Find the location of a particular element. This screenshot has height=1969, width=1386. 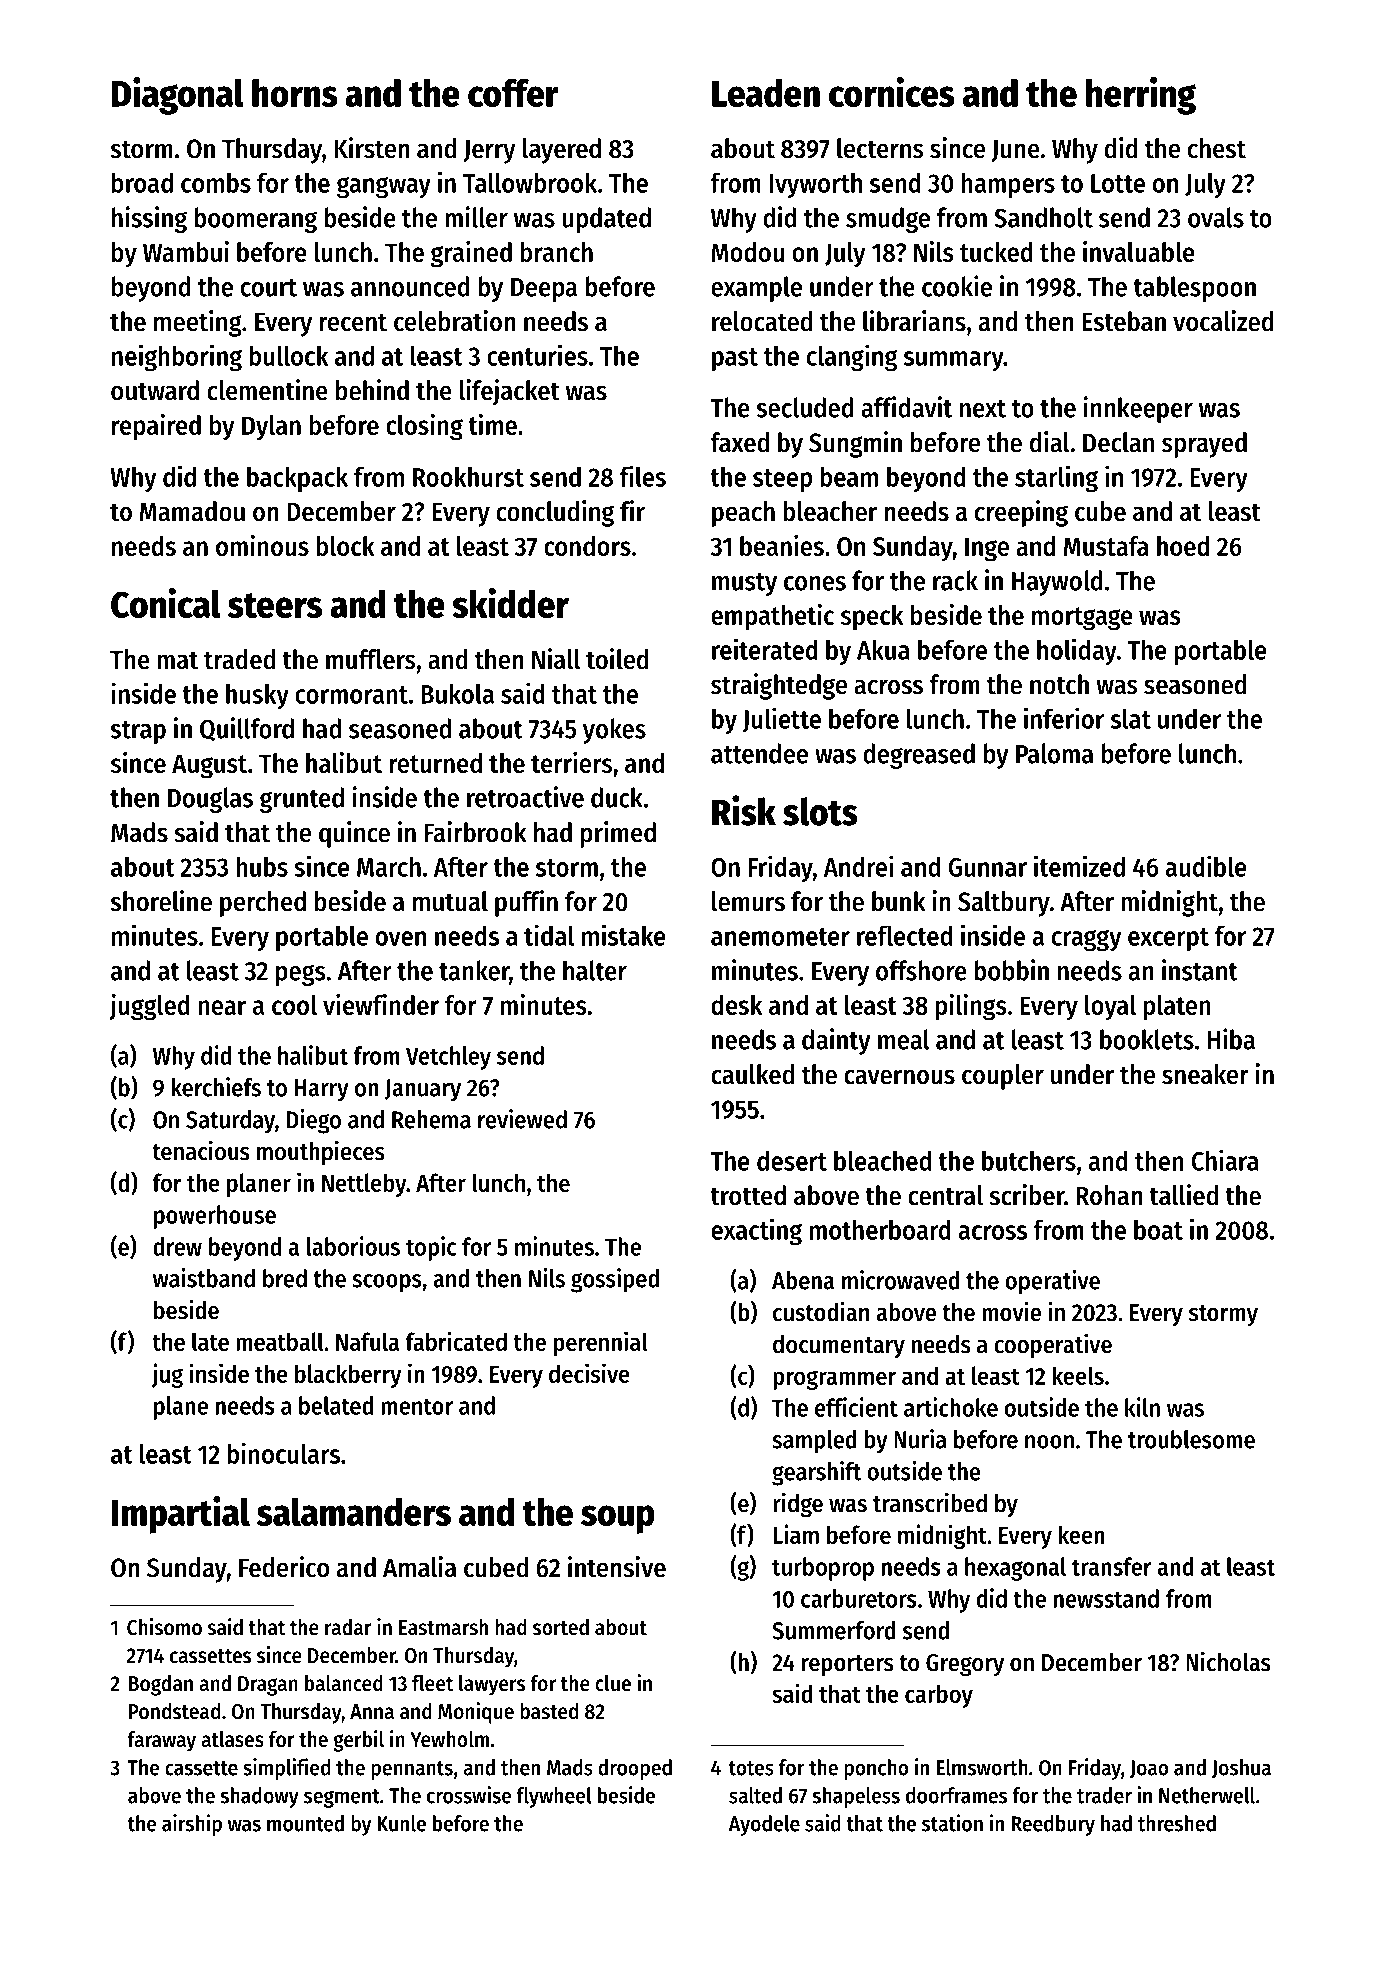

invaluable is located at coordinates (1139, 251).
